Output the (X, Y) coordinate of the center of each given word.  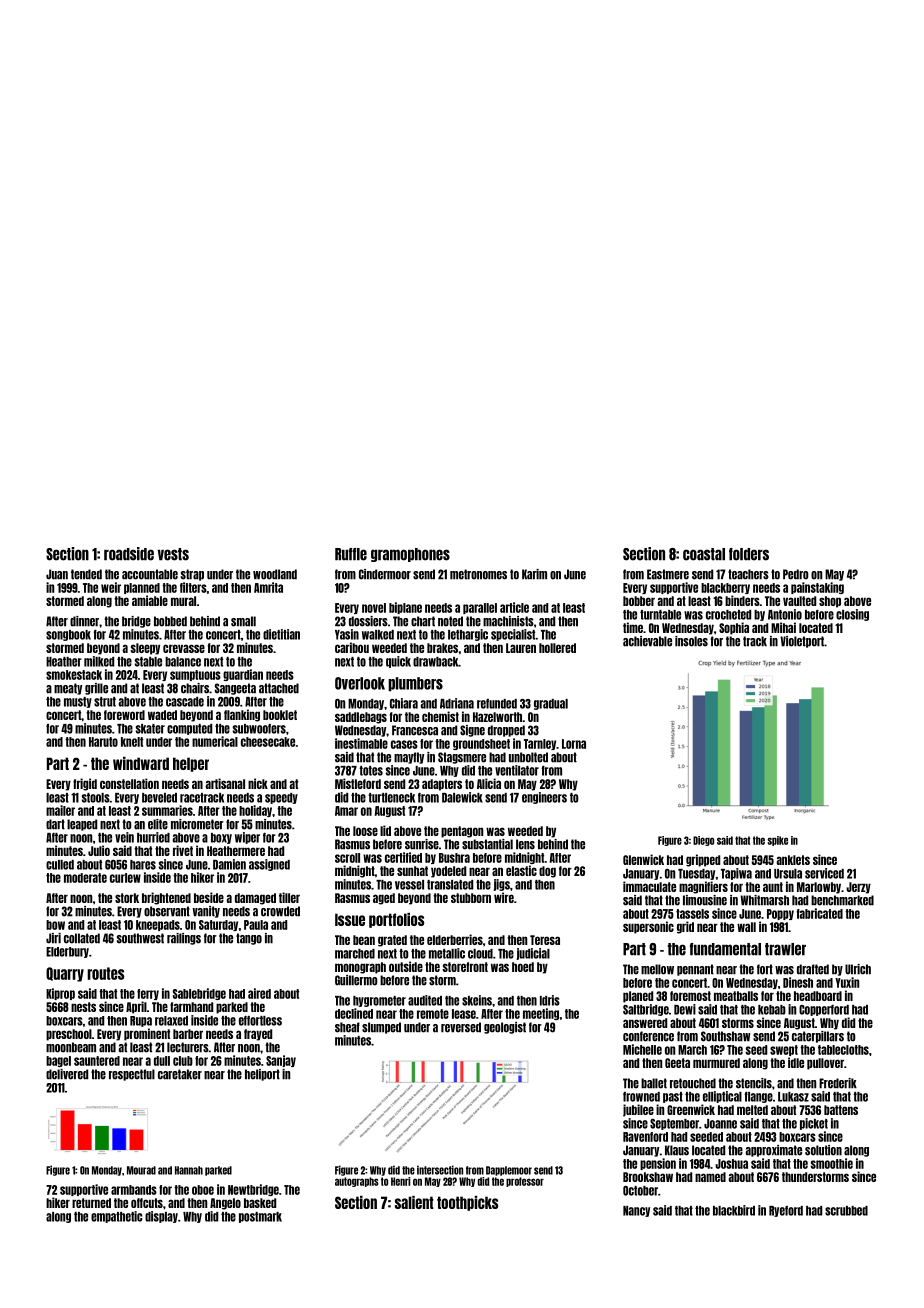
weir (111, 587)
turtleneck (391, 798)
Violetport (802, 642)
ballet (654, 1083)
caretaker (180, 1074)
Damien (229, 864)
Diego (703, 841)
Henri (401, 1181)
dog (547, 872)
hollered (557, 648)
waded (162, 715)
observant (167, 911)
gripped (703, 860)
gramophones (410, 555)
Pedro (796, 574)
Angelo (225, 1204)
